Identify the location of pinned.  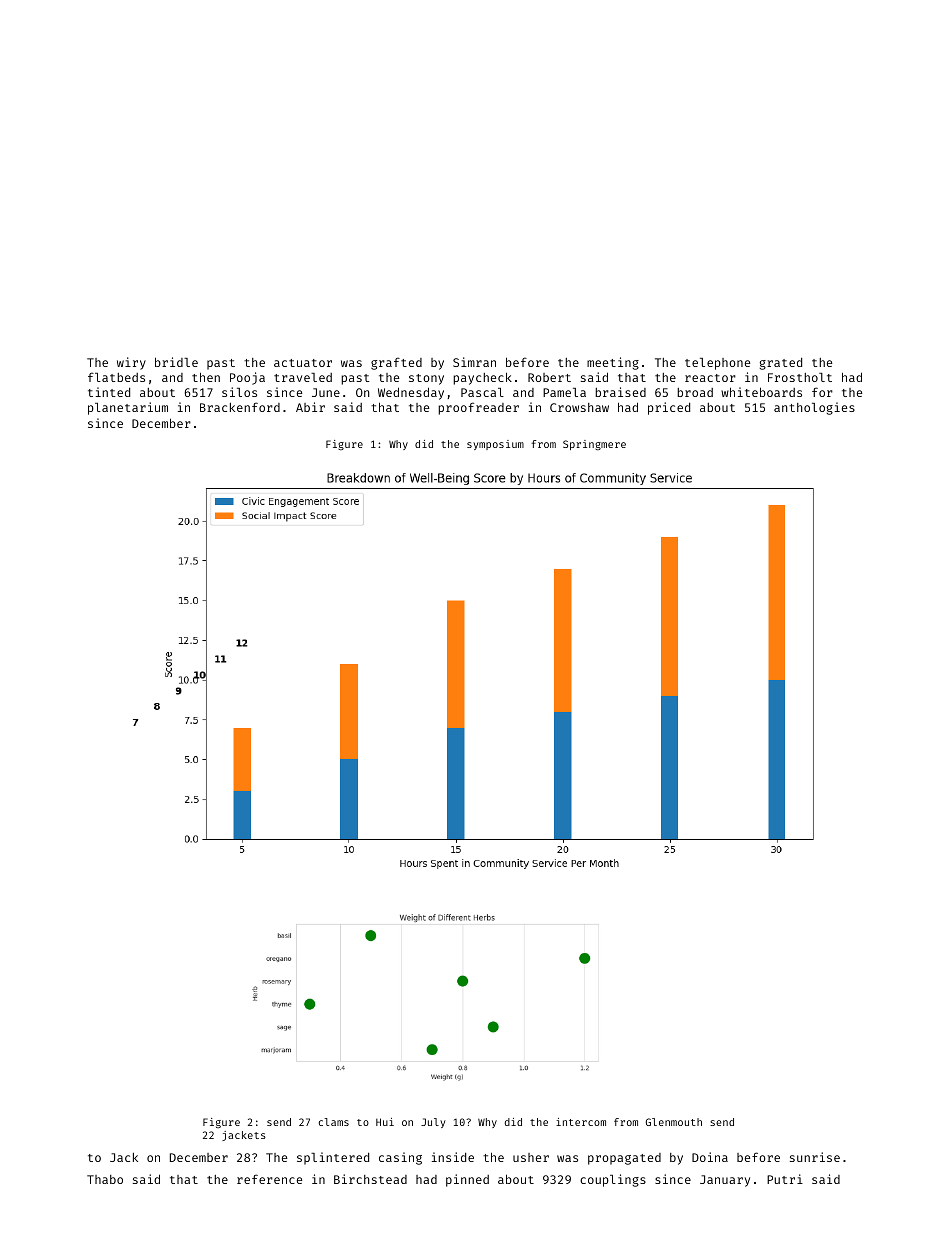
(467, 1180).
